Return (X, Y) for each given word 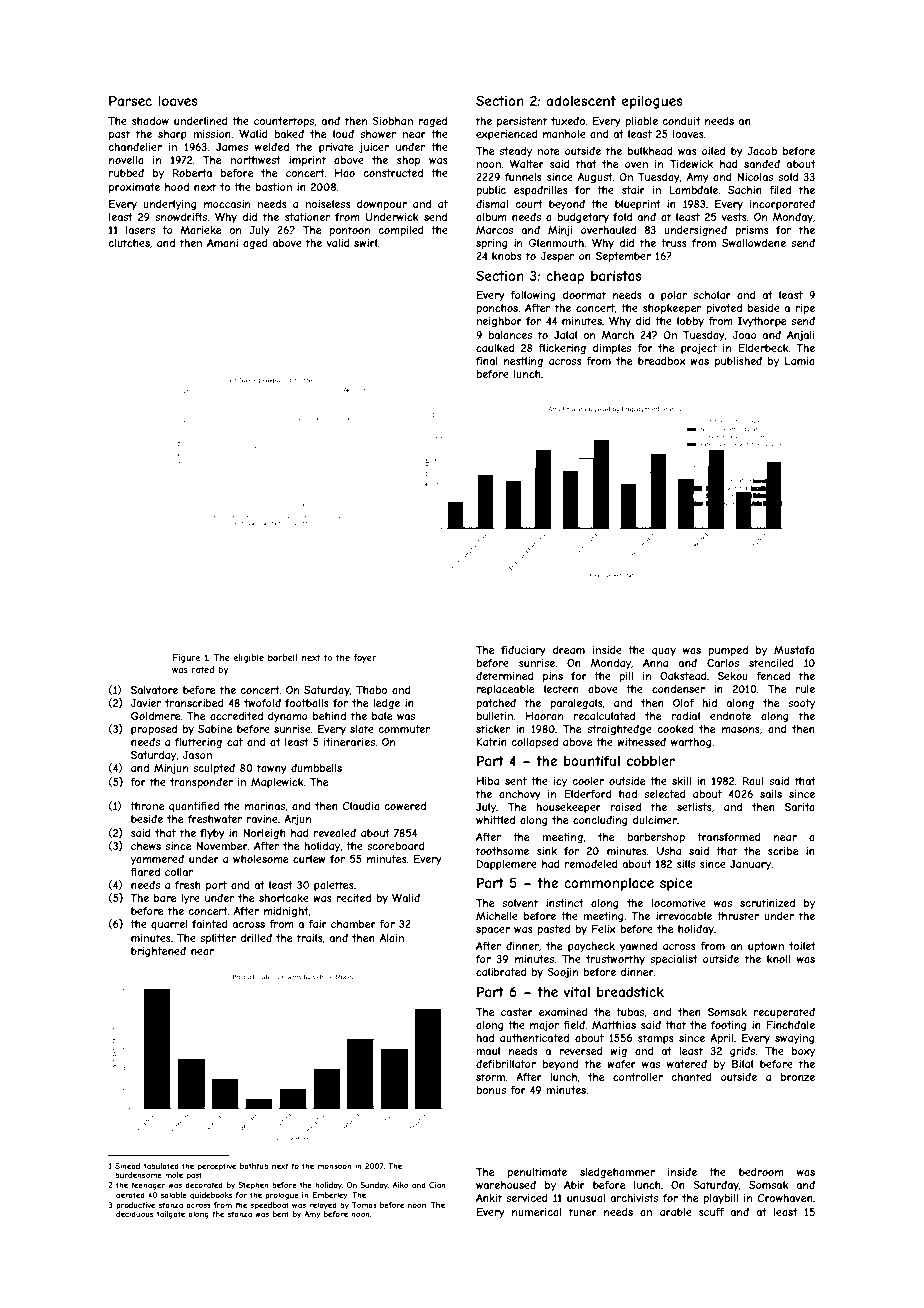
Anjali (801, 336)
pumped (728, 651)
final (487, 361)
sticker (493, 729)
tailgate (171, 1215)
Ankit (489, 1198)
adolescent (581, 101)
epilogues (652, 102)
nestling (523, 362)
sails (771, 794)
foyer (364, 658)
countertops (284, 122)
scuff (711, 1212)
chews (146, 846)
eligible (248, 658)
